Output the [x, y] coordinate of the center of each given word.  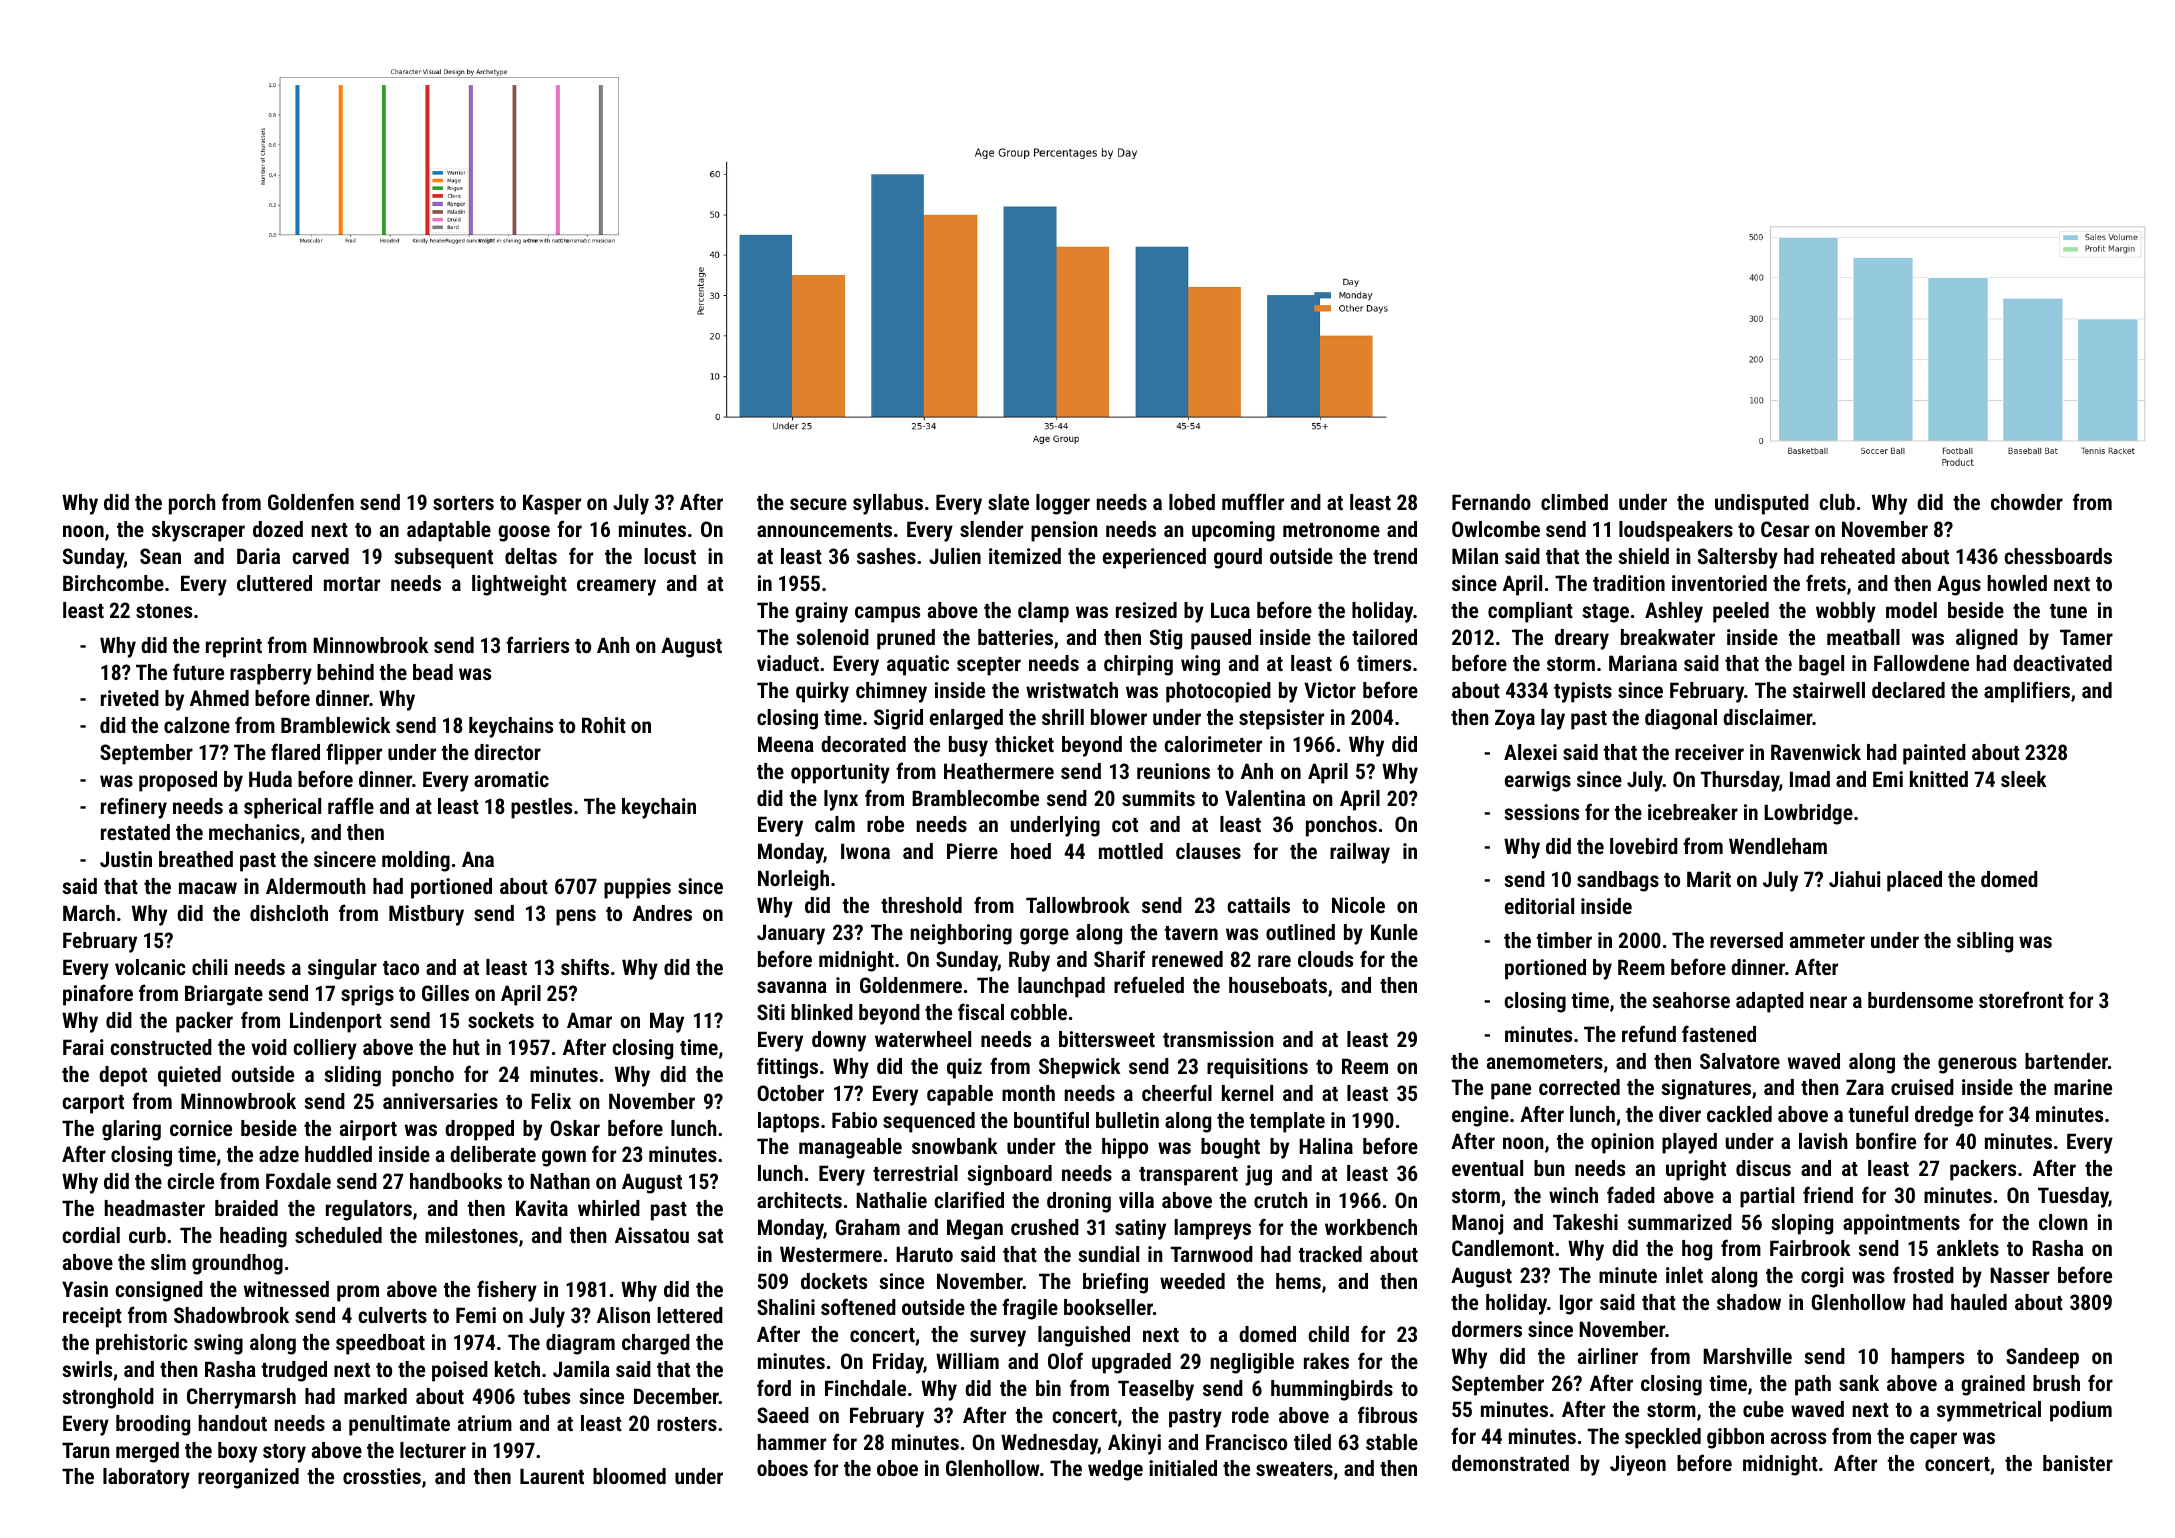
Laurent [552, 1476]
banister [2078, 1463]
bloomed [629, 1476]
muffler [1253, 501]
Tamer [2086, 637]
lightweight [519, 585]
